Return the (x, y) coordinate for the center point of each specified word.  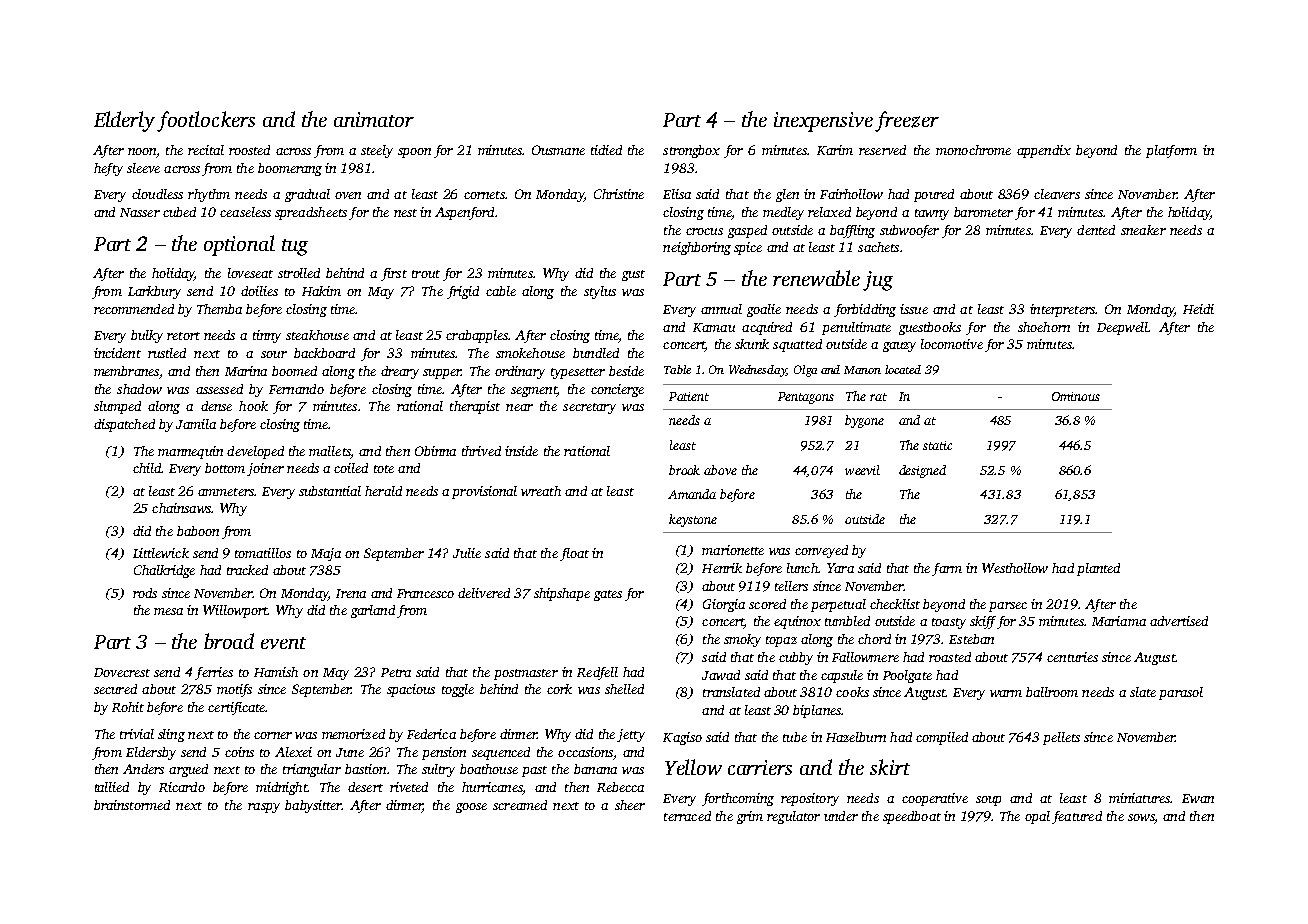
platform (1171, 151)
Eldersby (151, 753)
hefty (108, 169)
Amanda (692, 494)
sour (274, 354)
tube (795, 737)
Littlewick (161, 553)
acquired (767, 328)
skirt (890, 767)
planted (1098, 569)
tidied (606, 150)
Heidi (1198, 309)
